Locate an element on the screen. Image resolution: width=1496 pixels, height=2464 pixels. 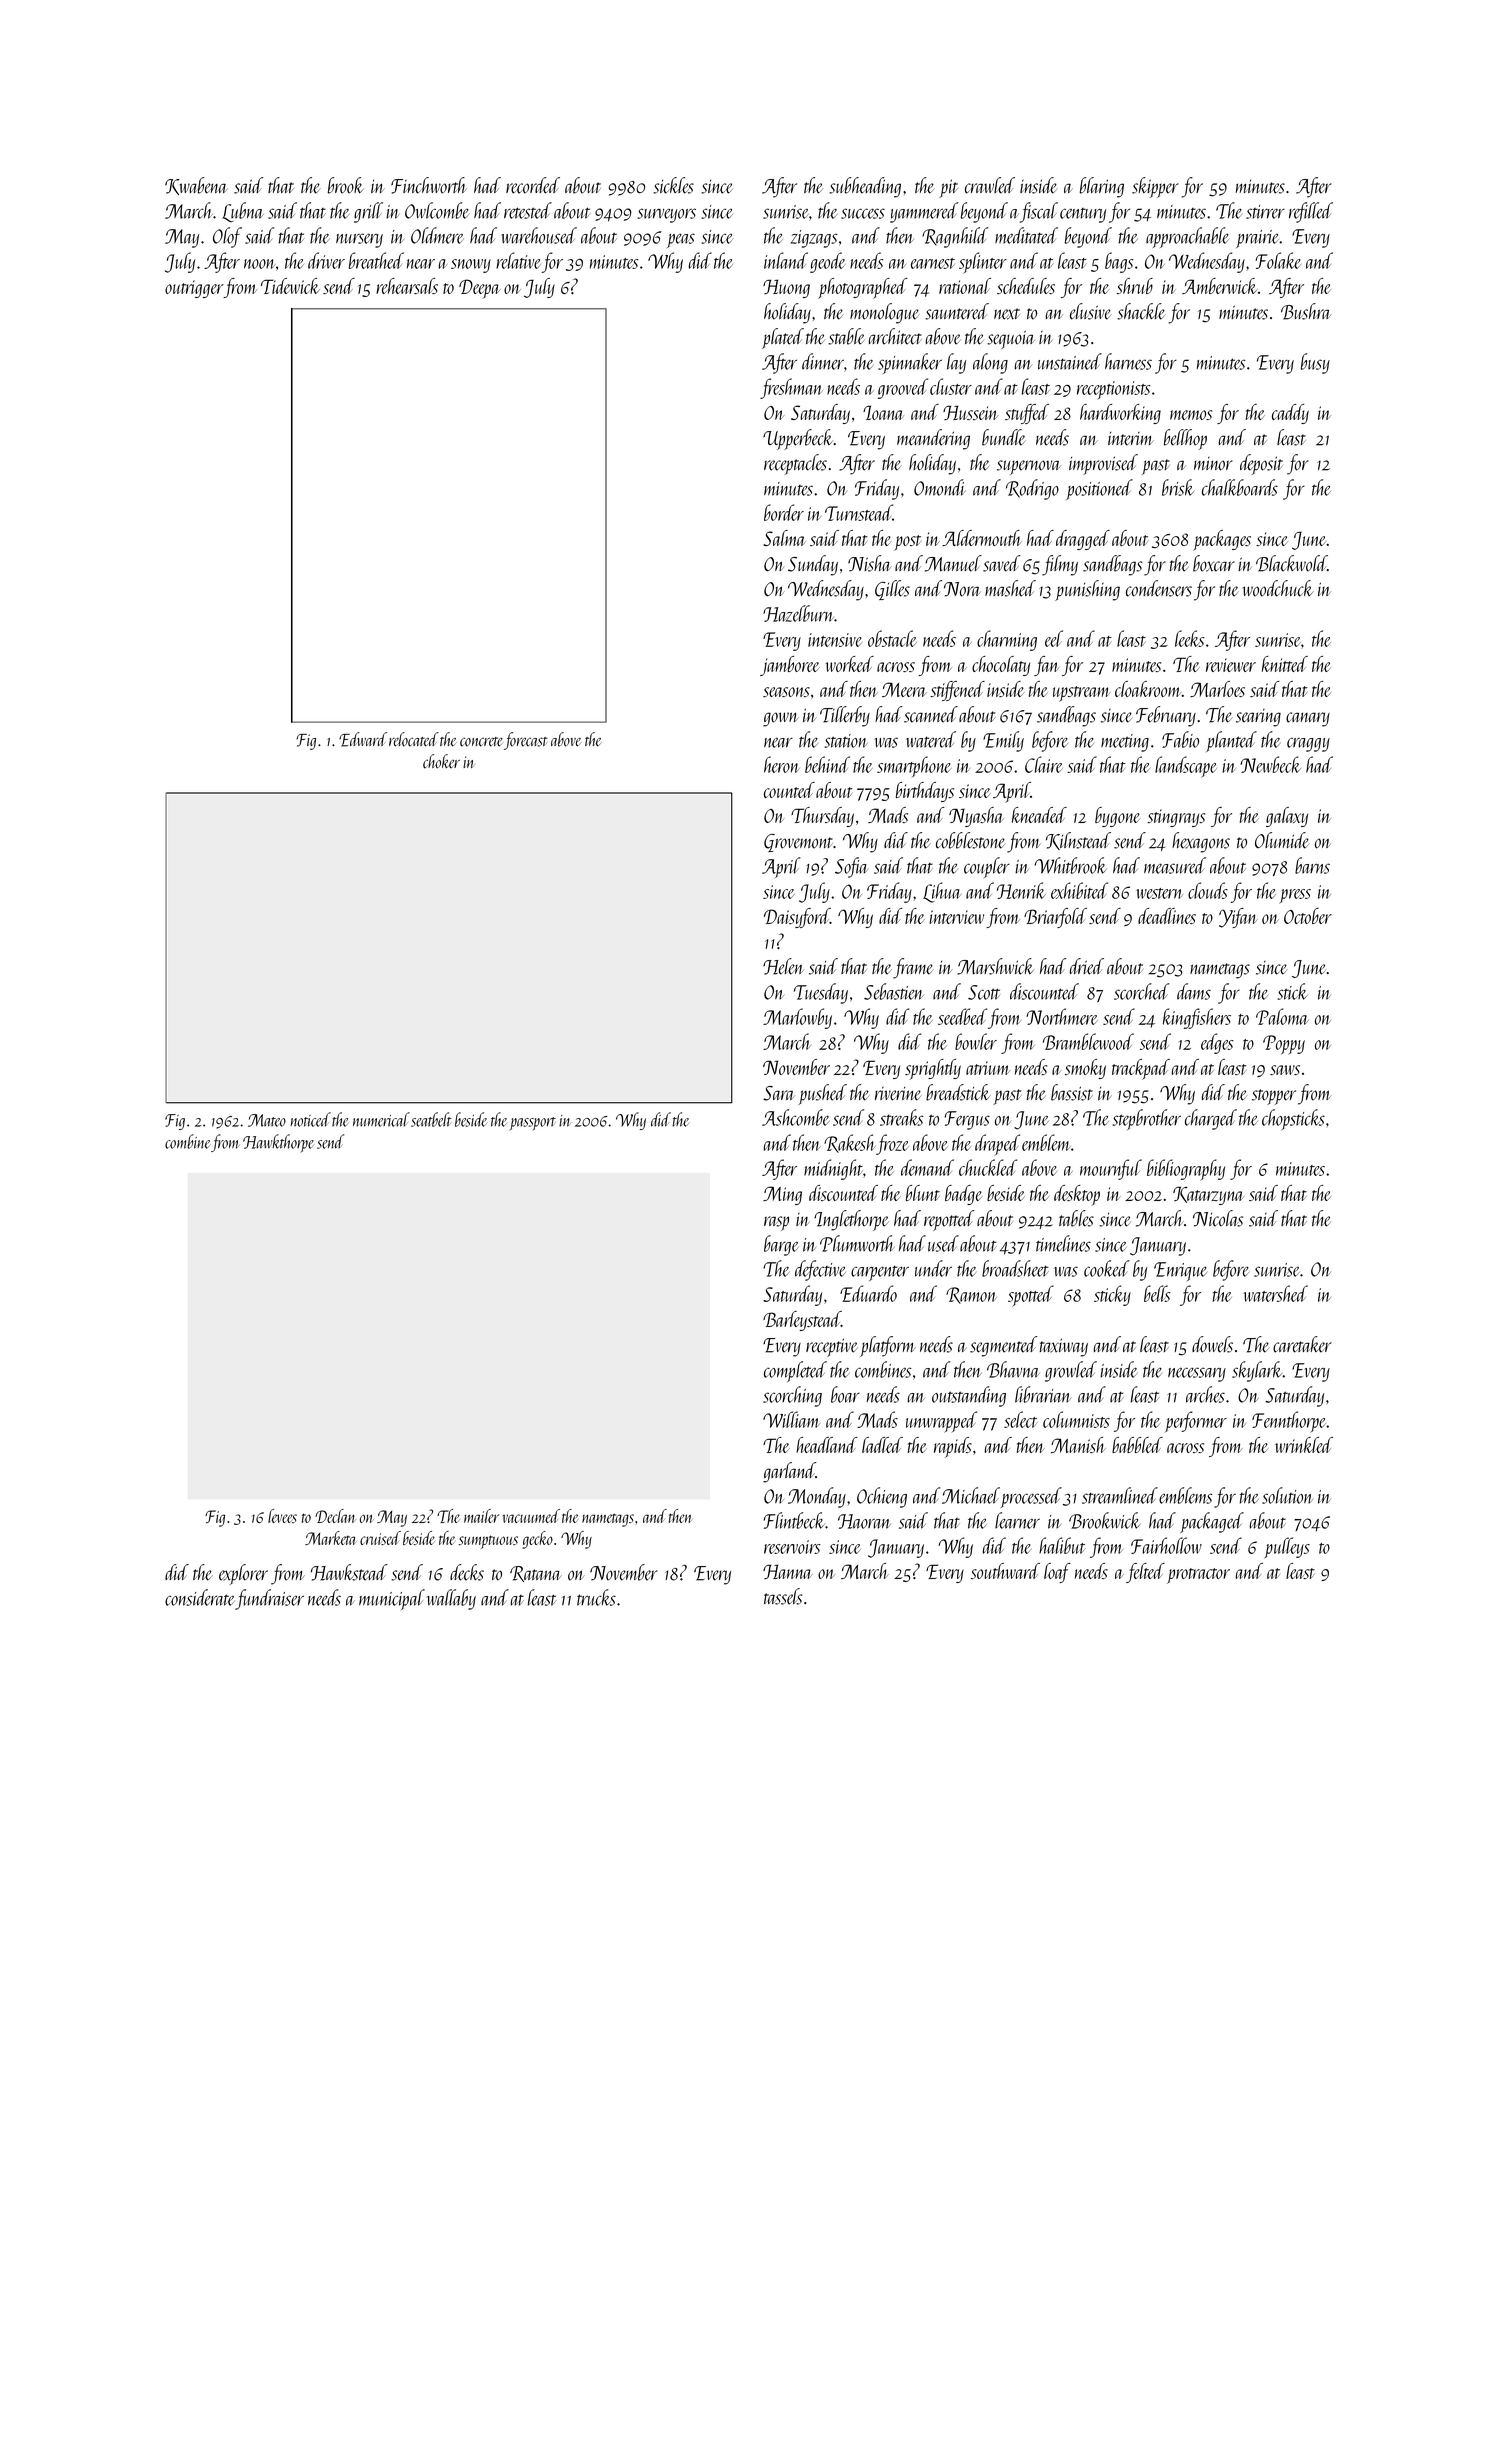
dried is located at coordinates (1087, 966).
